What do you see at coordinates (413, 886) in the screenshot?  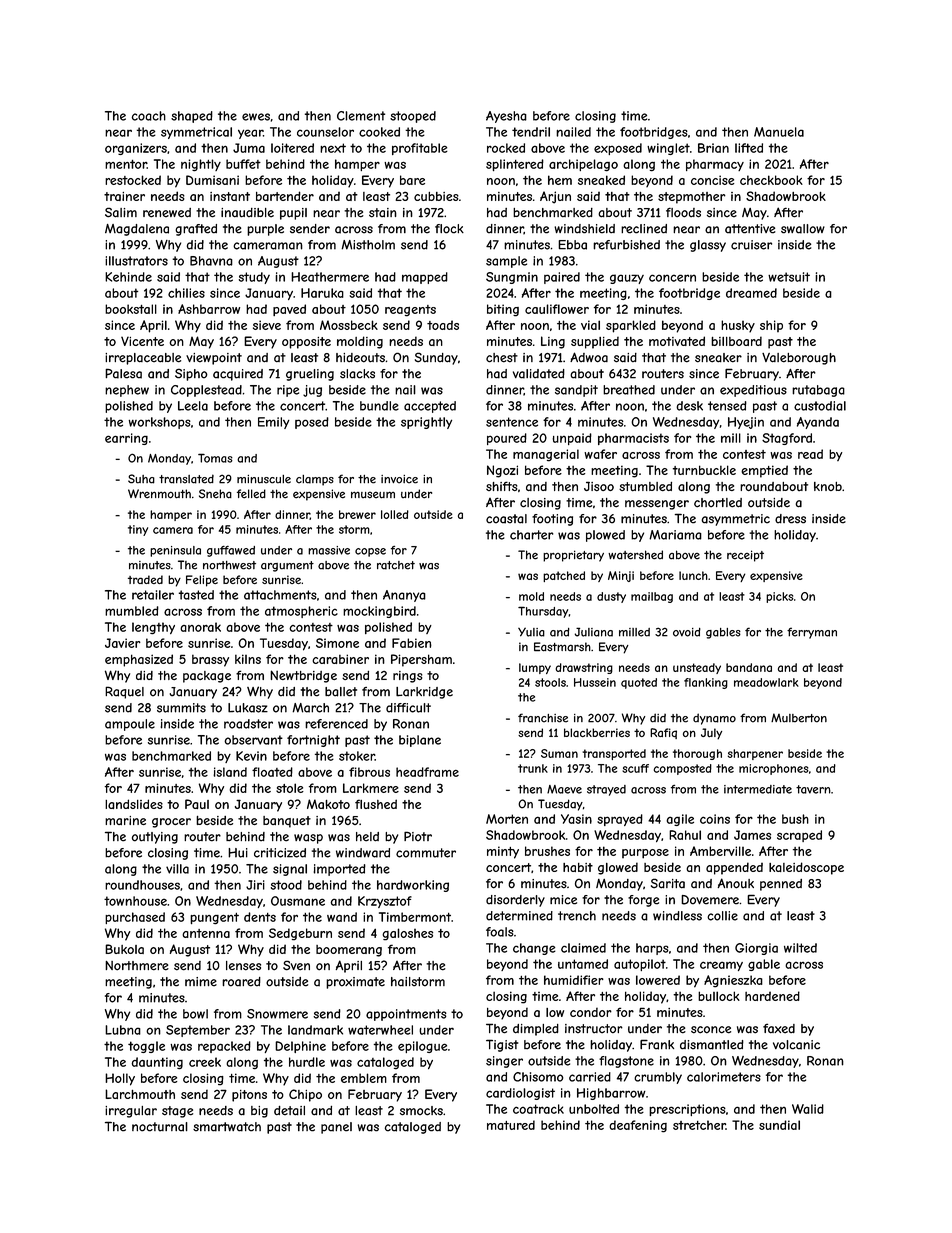 I see `hardworking` at bounding box center [413, 886].
